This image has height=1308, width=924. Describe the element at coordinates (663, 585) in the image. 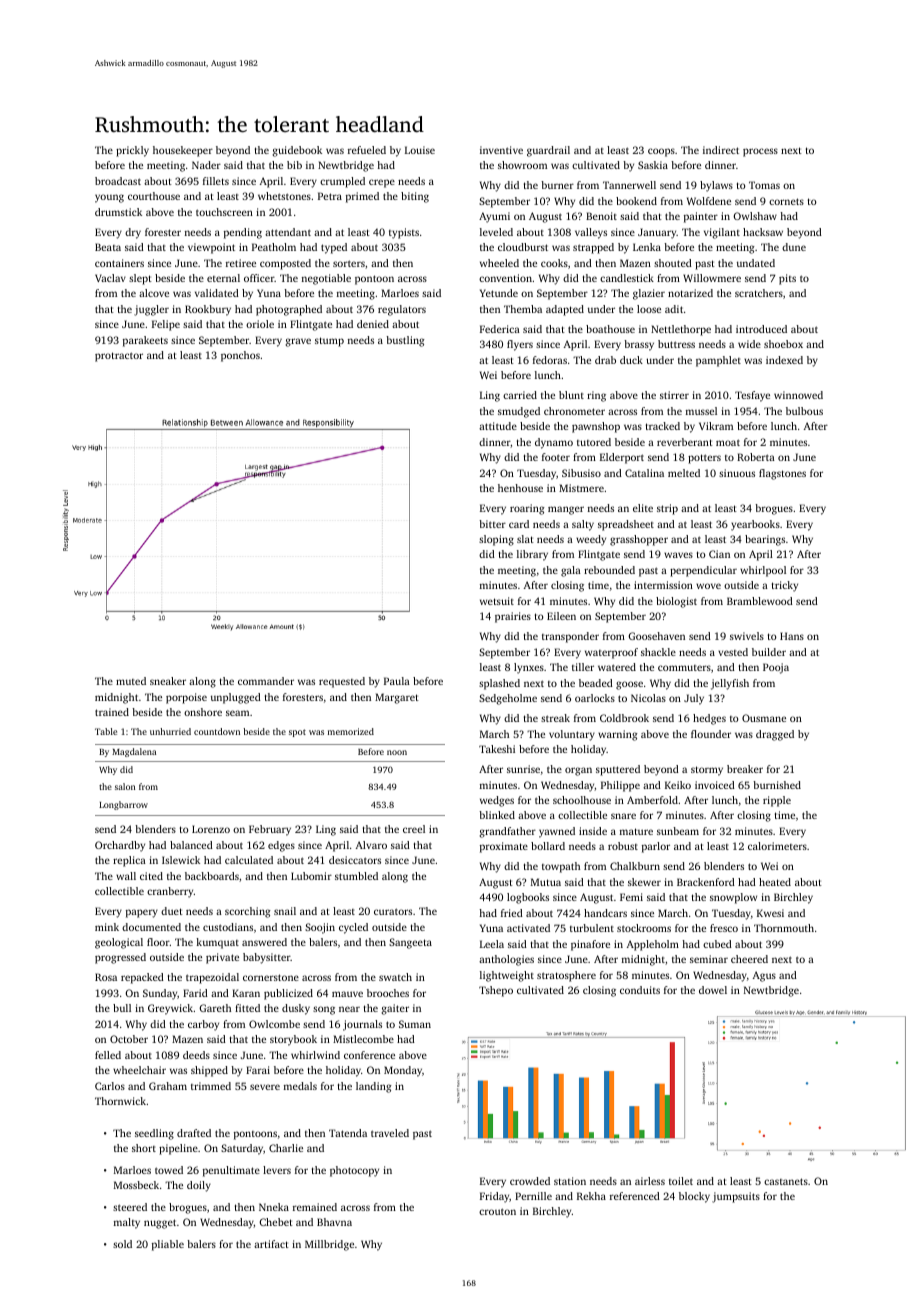

I see `intermission` at that location.
